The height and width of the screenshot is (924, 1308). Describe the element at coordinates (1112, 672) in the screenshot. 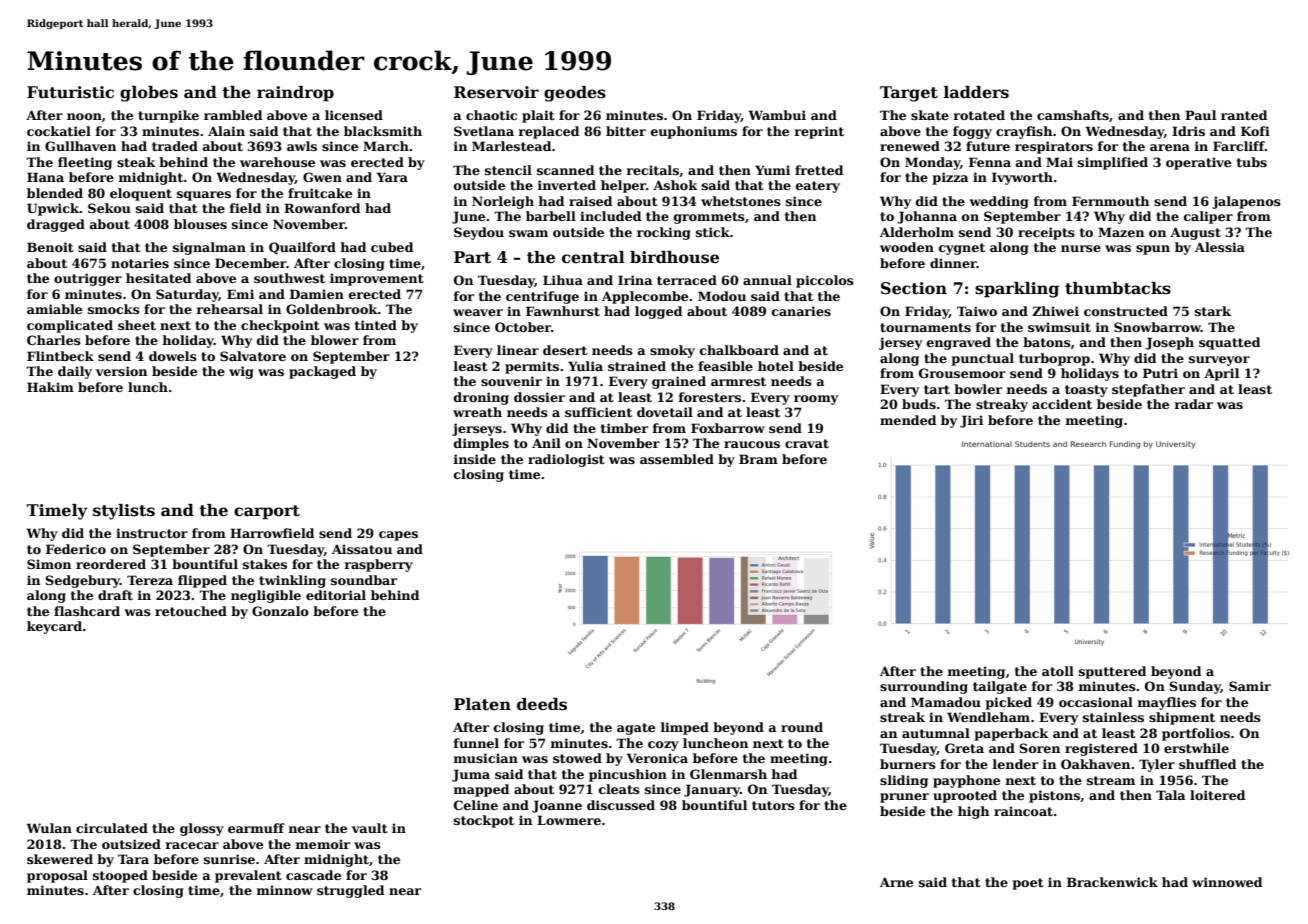

I see `sputtered` at that location.
